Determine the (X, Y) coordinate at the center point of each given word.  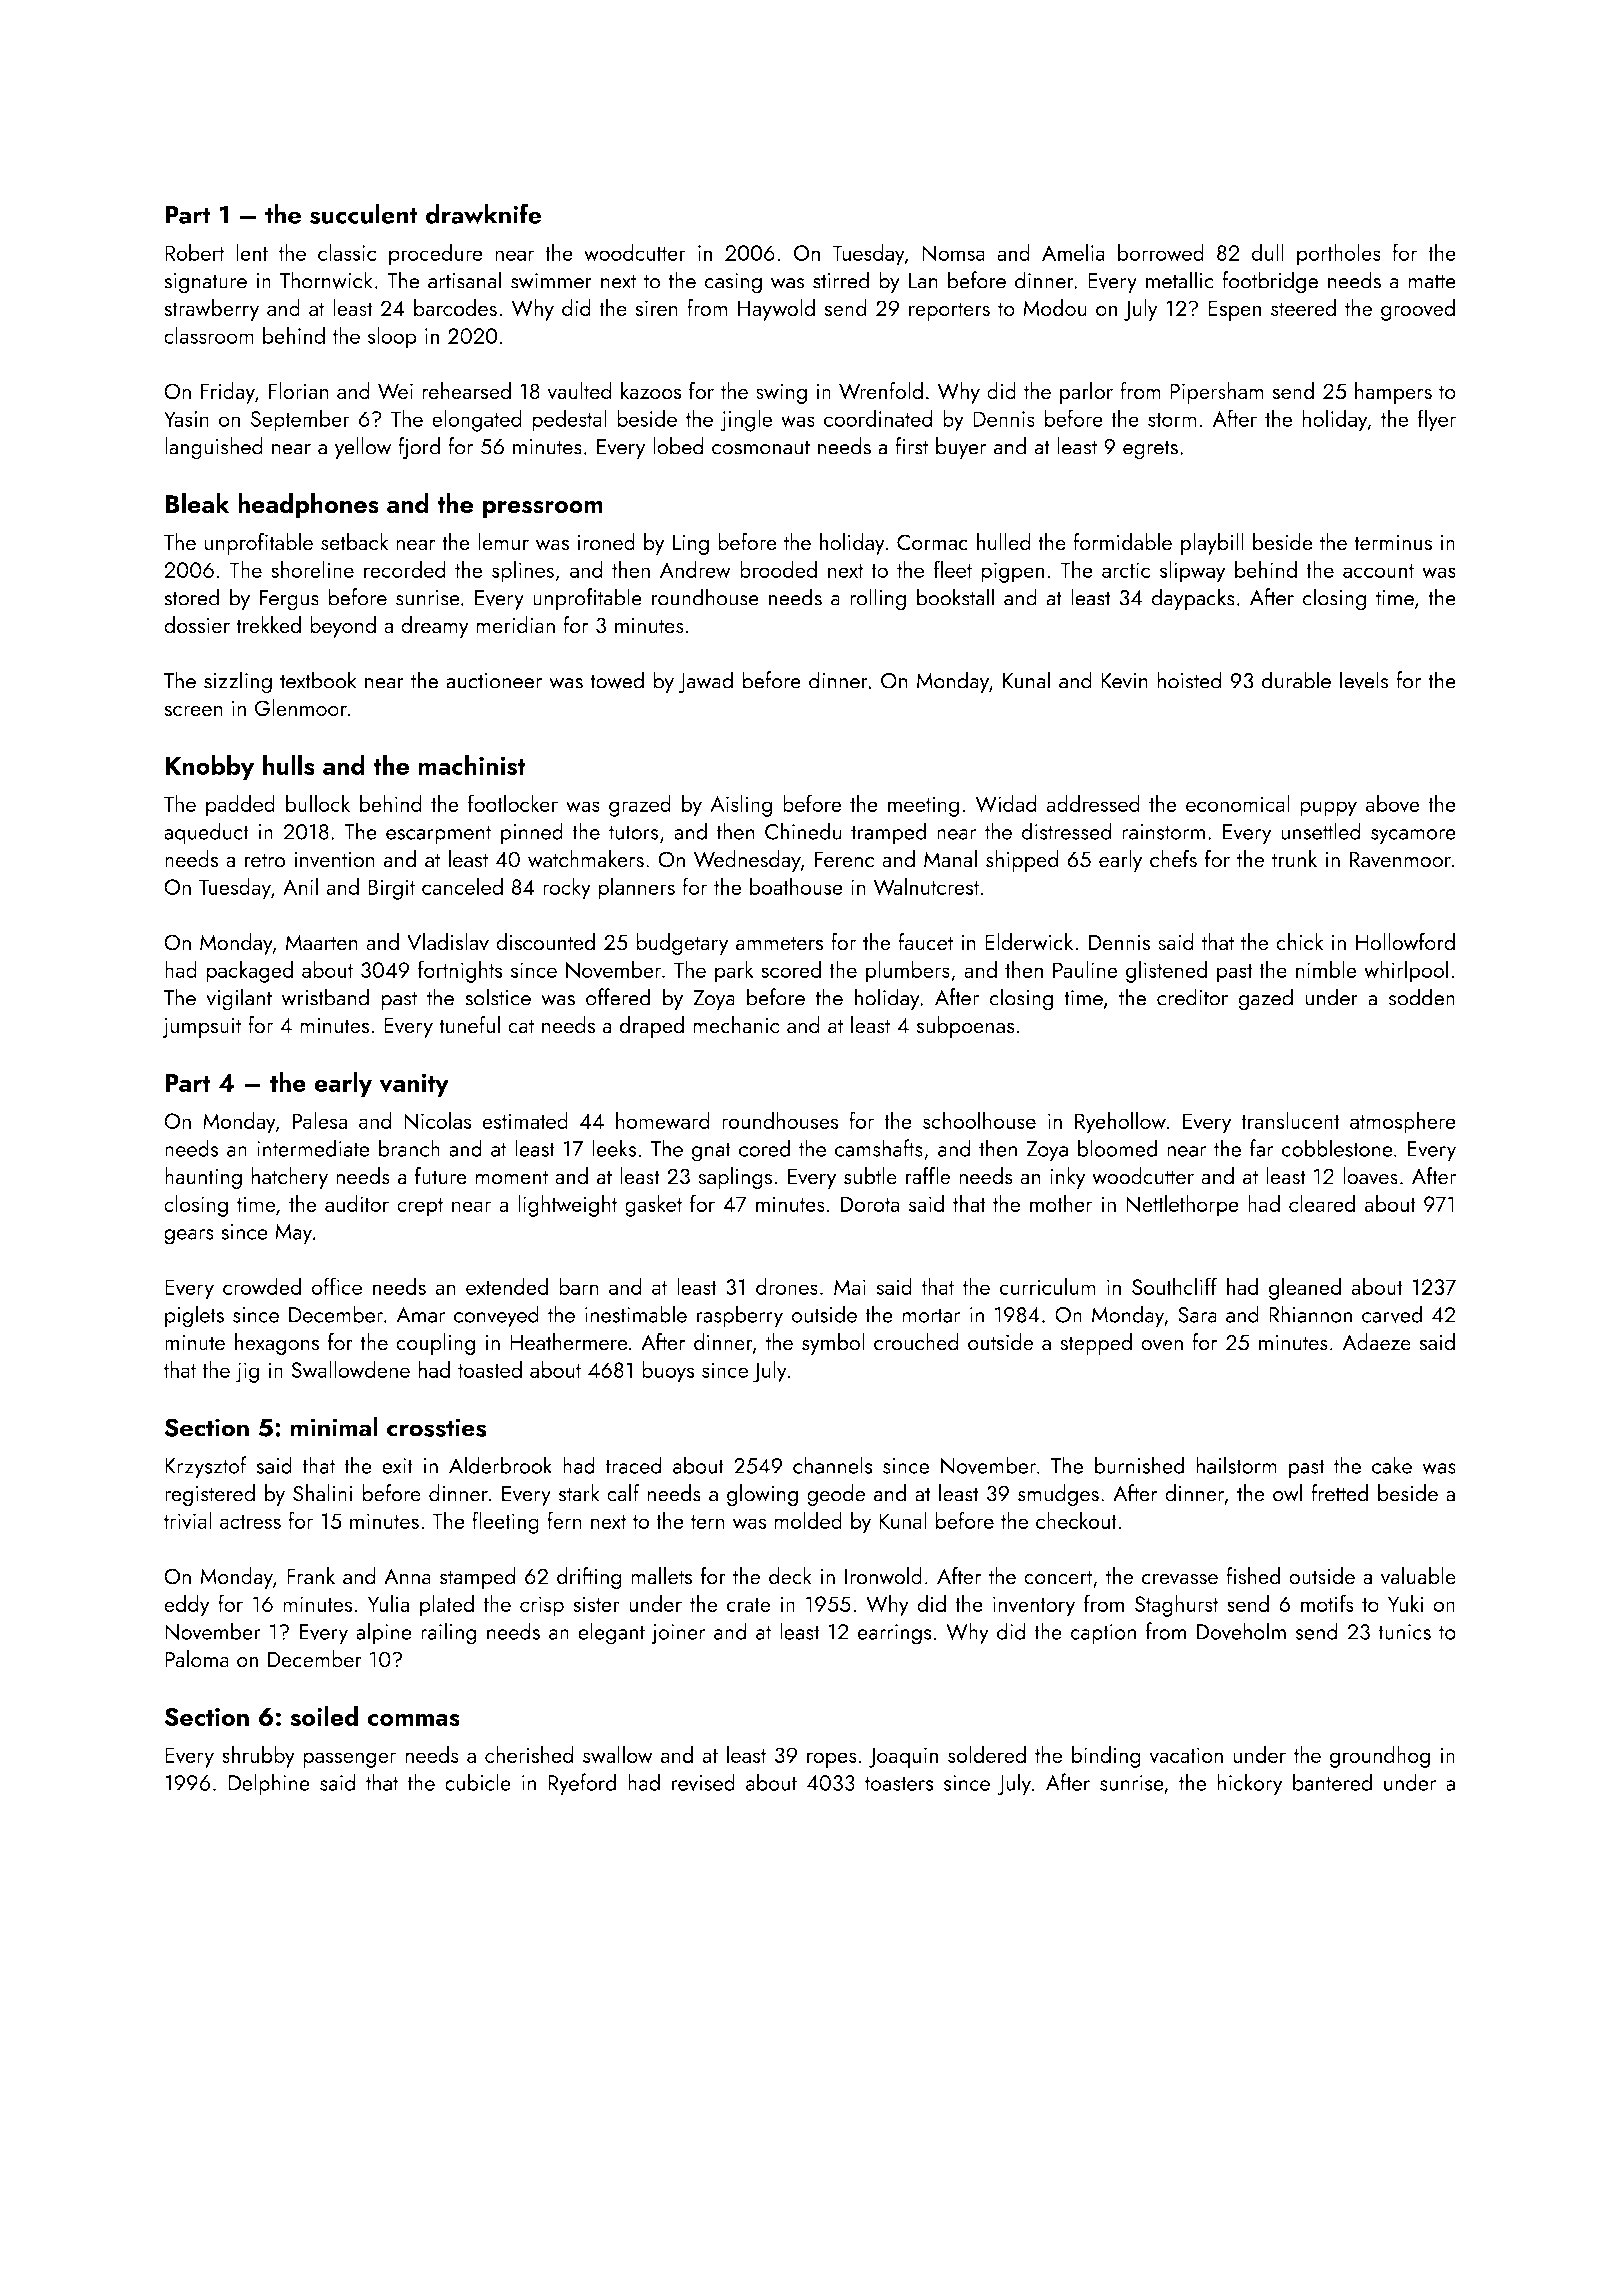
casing (733, 283)
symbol (833, 1344)
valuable (1418, 1576)
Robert (194, 252)
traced (633, 1465)
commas (414, 1720)
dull (1267, 252)
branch (409, 1148)
